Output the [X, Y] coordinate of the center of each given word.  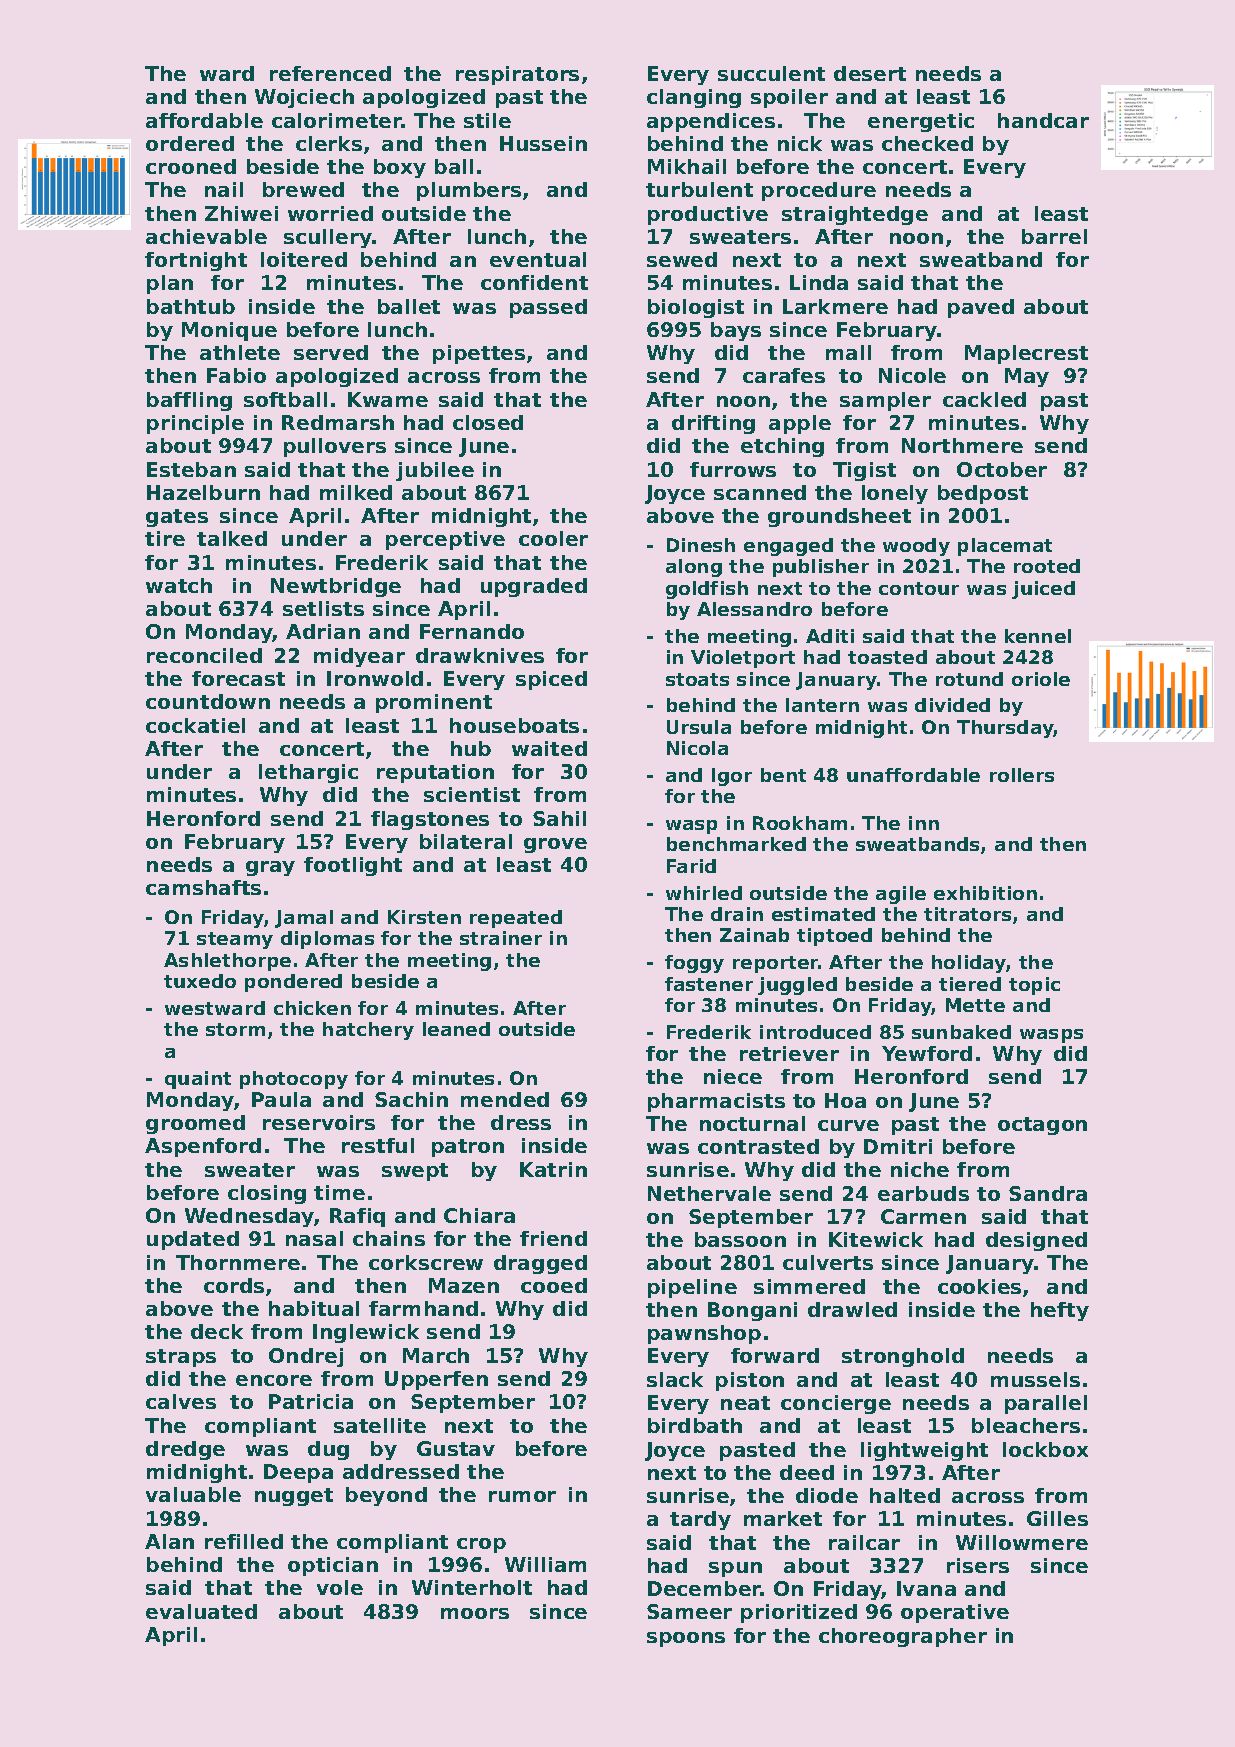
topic [1034, 986]
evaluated [201, 1611]
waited [549, 748]
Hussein [543, 143]
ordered [190, 143]
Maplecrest [1026, 354]
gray [270, 868]
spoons [686, 1639]
